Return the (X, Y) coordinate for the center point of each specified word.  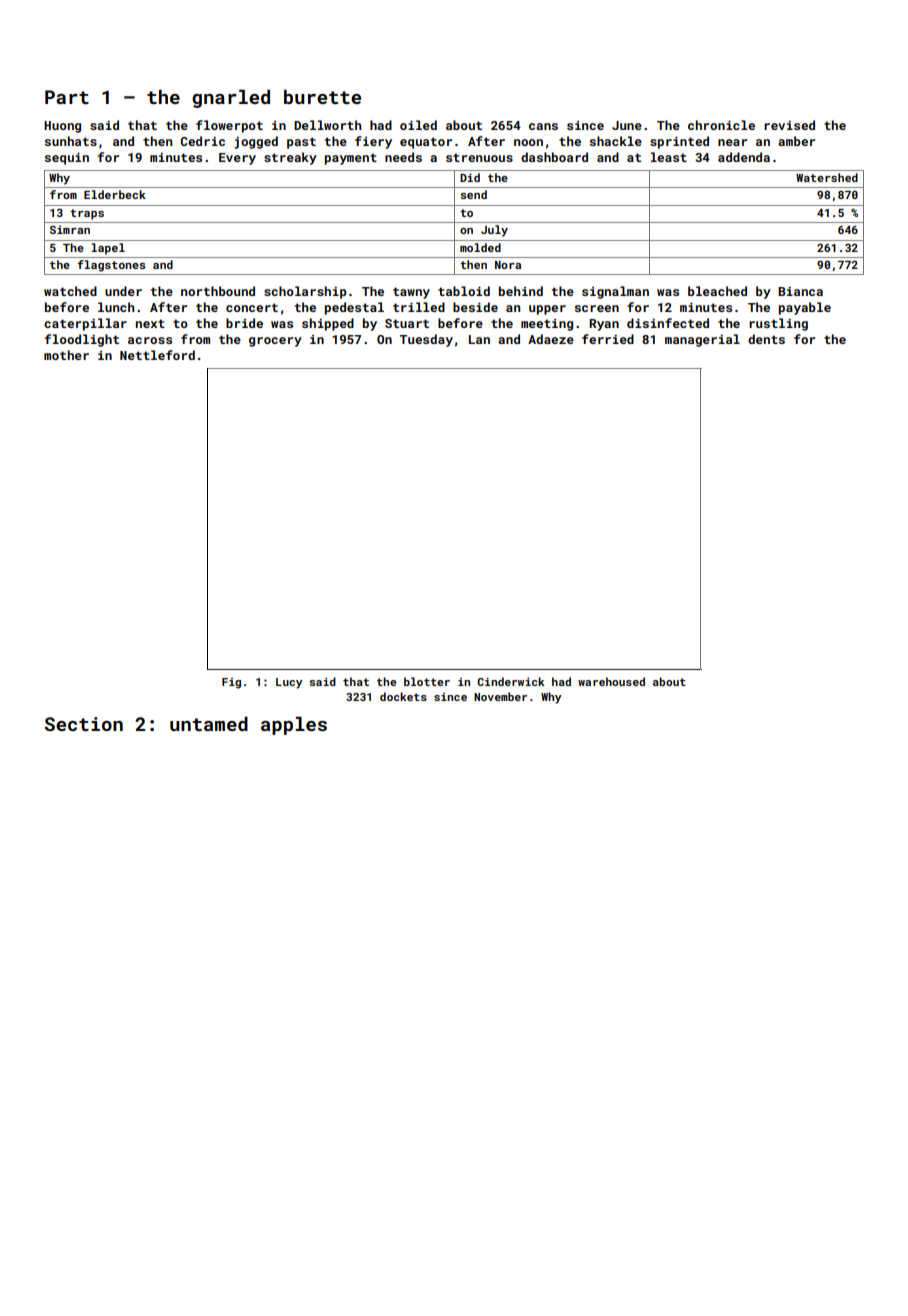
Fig (231, 683)
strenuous (479, 157)
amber (796, 141)
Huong (62, 127)
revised (789, 125)
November (500, 696)
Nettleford (157, 355)
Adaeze (551, 339)
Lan (479, 339)
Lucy (289, 683)
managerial (702, 340)
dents (766, 339)
